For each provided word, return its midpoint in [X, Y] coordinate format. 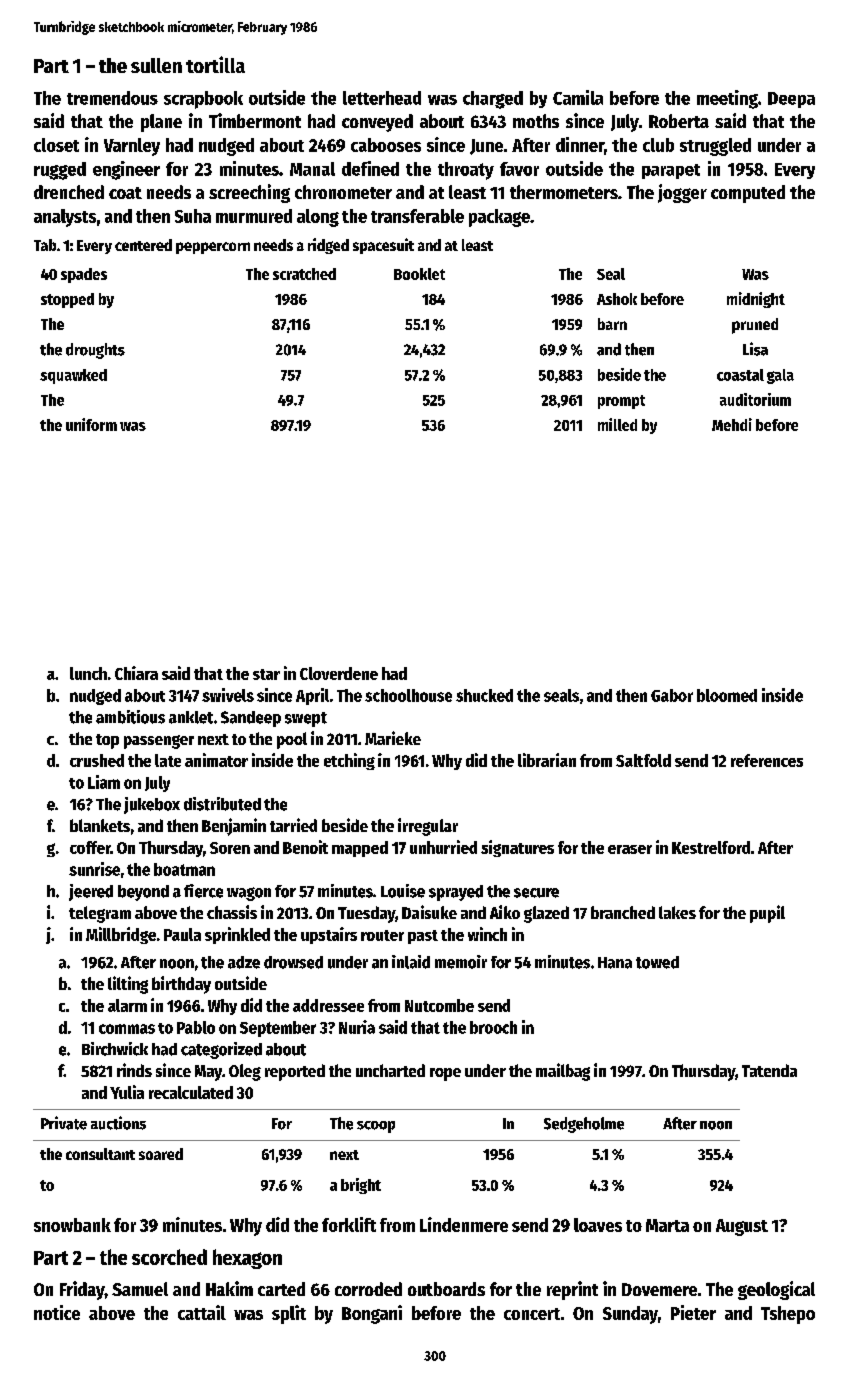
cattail [202, 1312]
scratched [304, 274]
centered [143, 245]
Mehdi [732, 424]
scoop [376, 1127]
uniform [91, 424]
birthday [181, 985]
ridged [328, 246]
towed [657, 962]
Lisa [755, 349]
